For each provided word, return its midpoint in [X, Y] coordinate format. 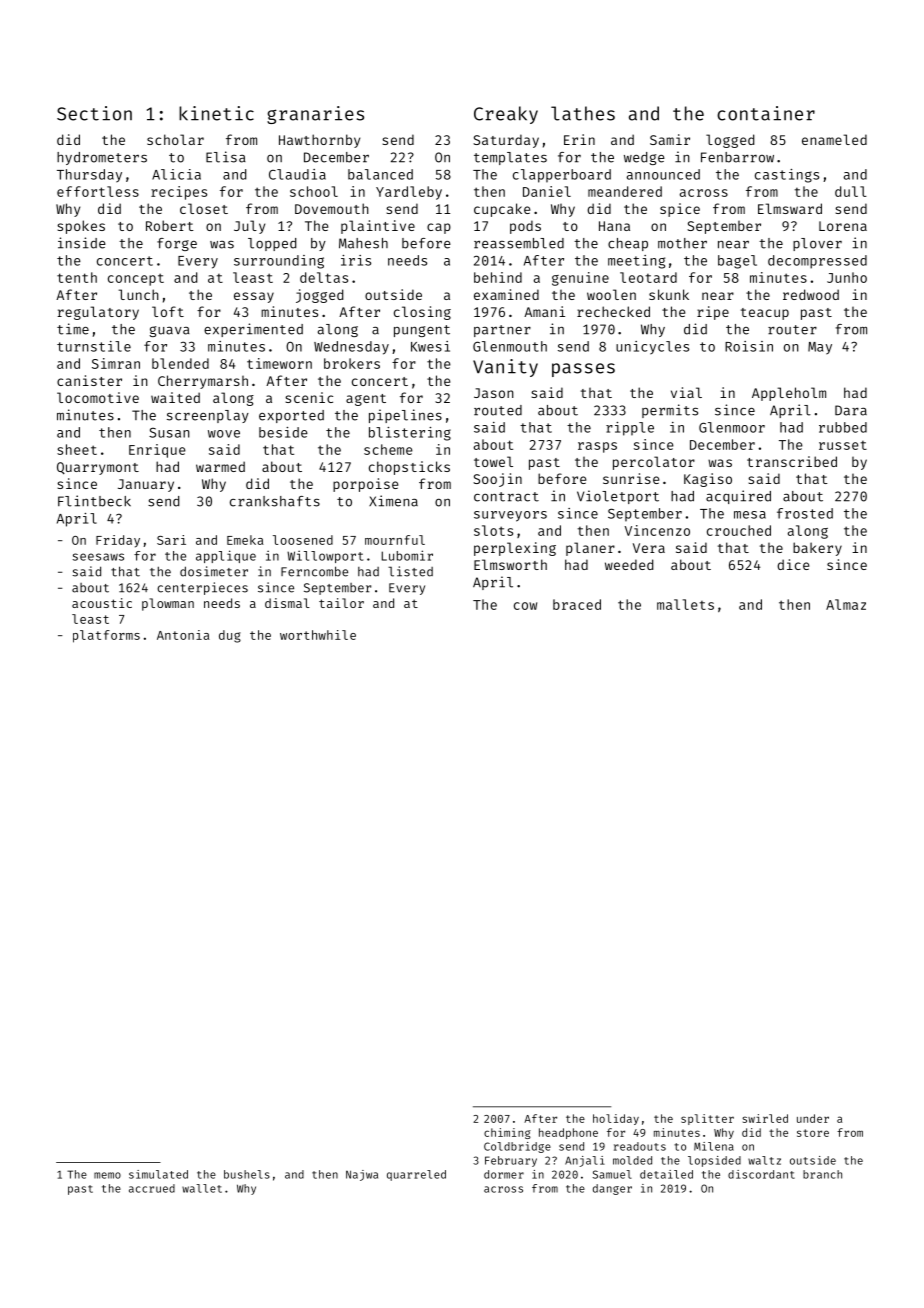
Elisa [226, 157]
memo [107, 1175]
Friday [118, 541]
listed [410, 571]
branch [822, 1174]
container [766, 113]
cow [525, 606]
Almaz [846, 604]
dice [793, 564]
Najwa [362, 1175]
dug [230, 636]
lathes [583, 113]
